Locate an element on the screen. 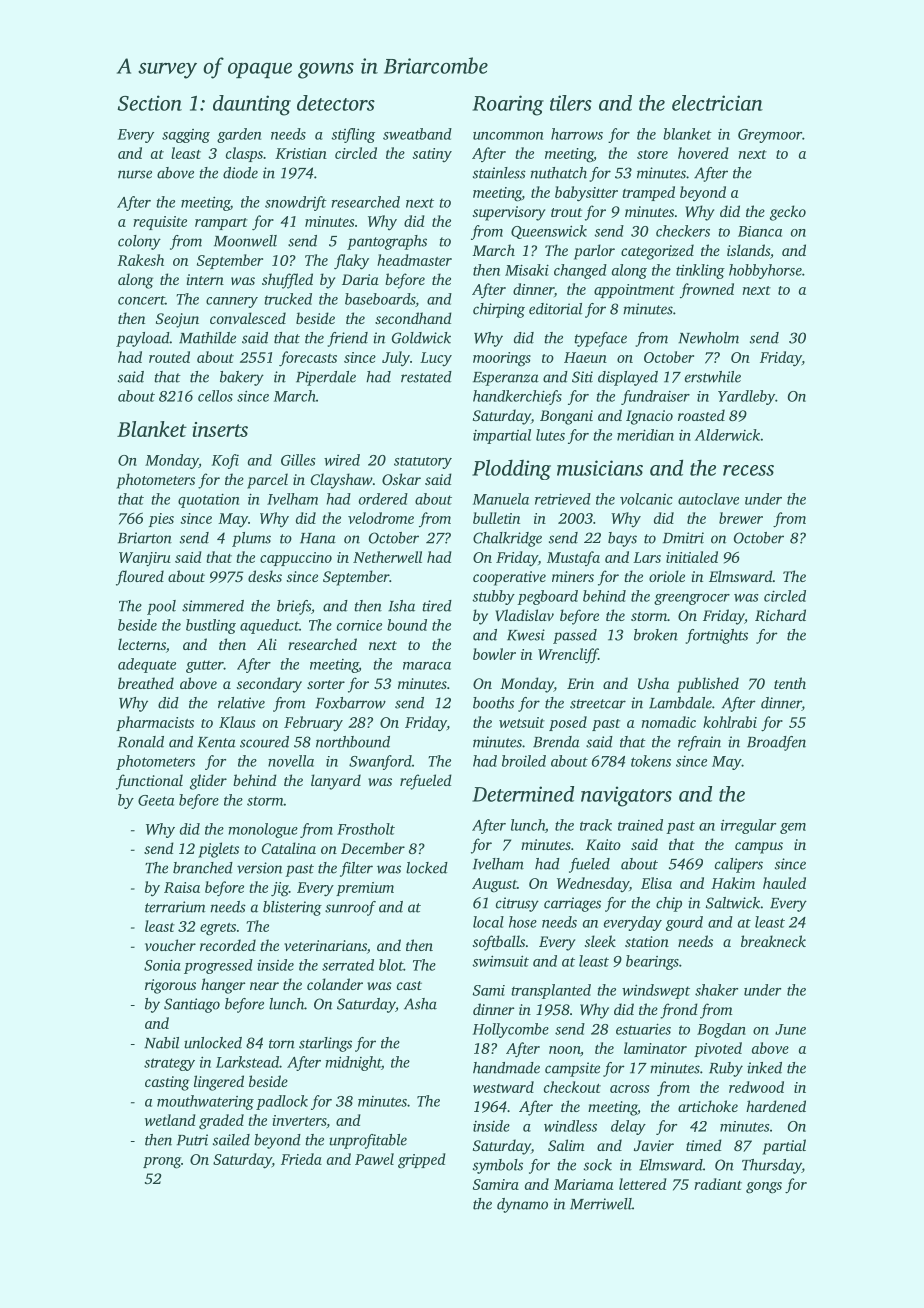  fortnights is located at coordinates (716, 636).
